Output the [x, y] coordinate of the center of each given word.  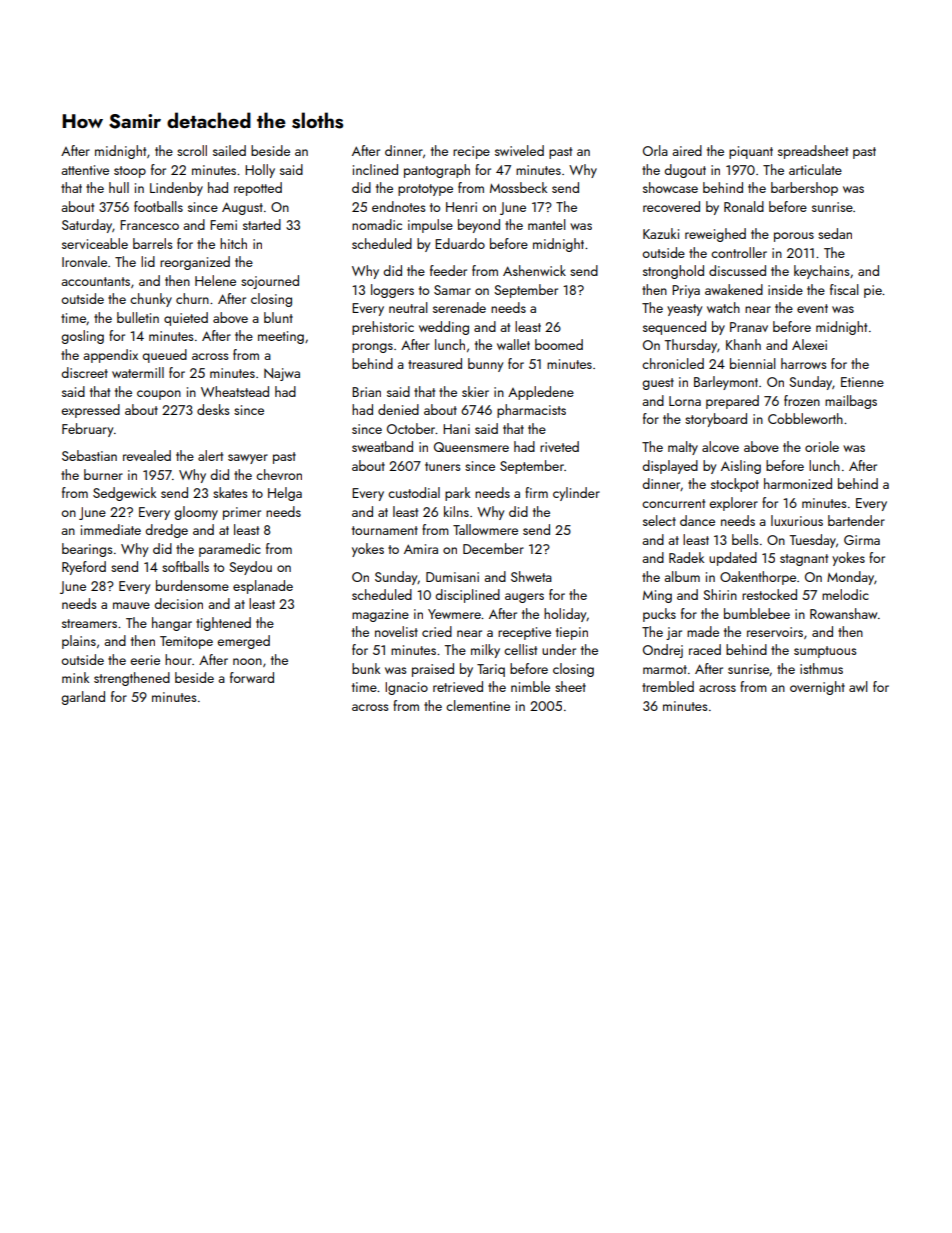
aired [687, 150]
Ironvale [84, 261]
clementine [478, 705]
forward [252, 677]
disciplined [467, 596]
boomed [559, 344]
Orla [655, 150]
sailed [229, 150]
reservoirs [775, 632]
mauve [131, 605]
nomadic [377, 224]
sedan [835, 233]
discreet [84, 372]
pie [873, 291]
